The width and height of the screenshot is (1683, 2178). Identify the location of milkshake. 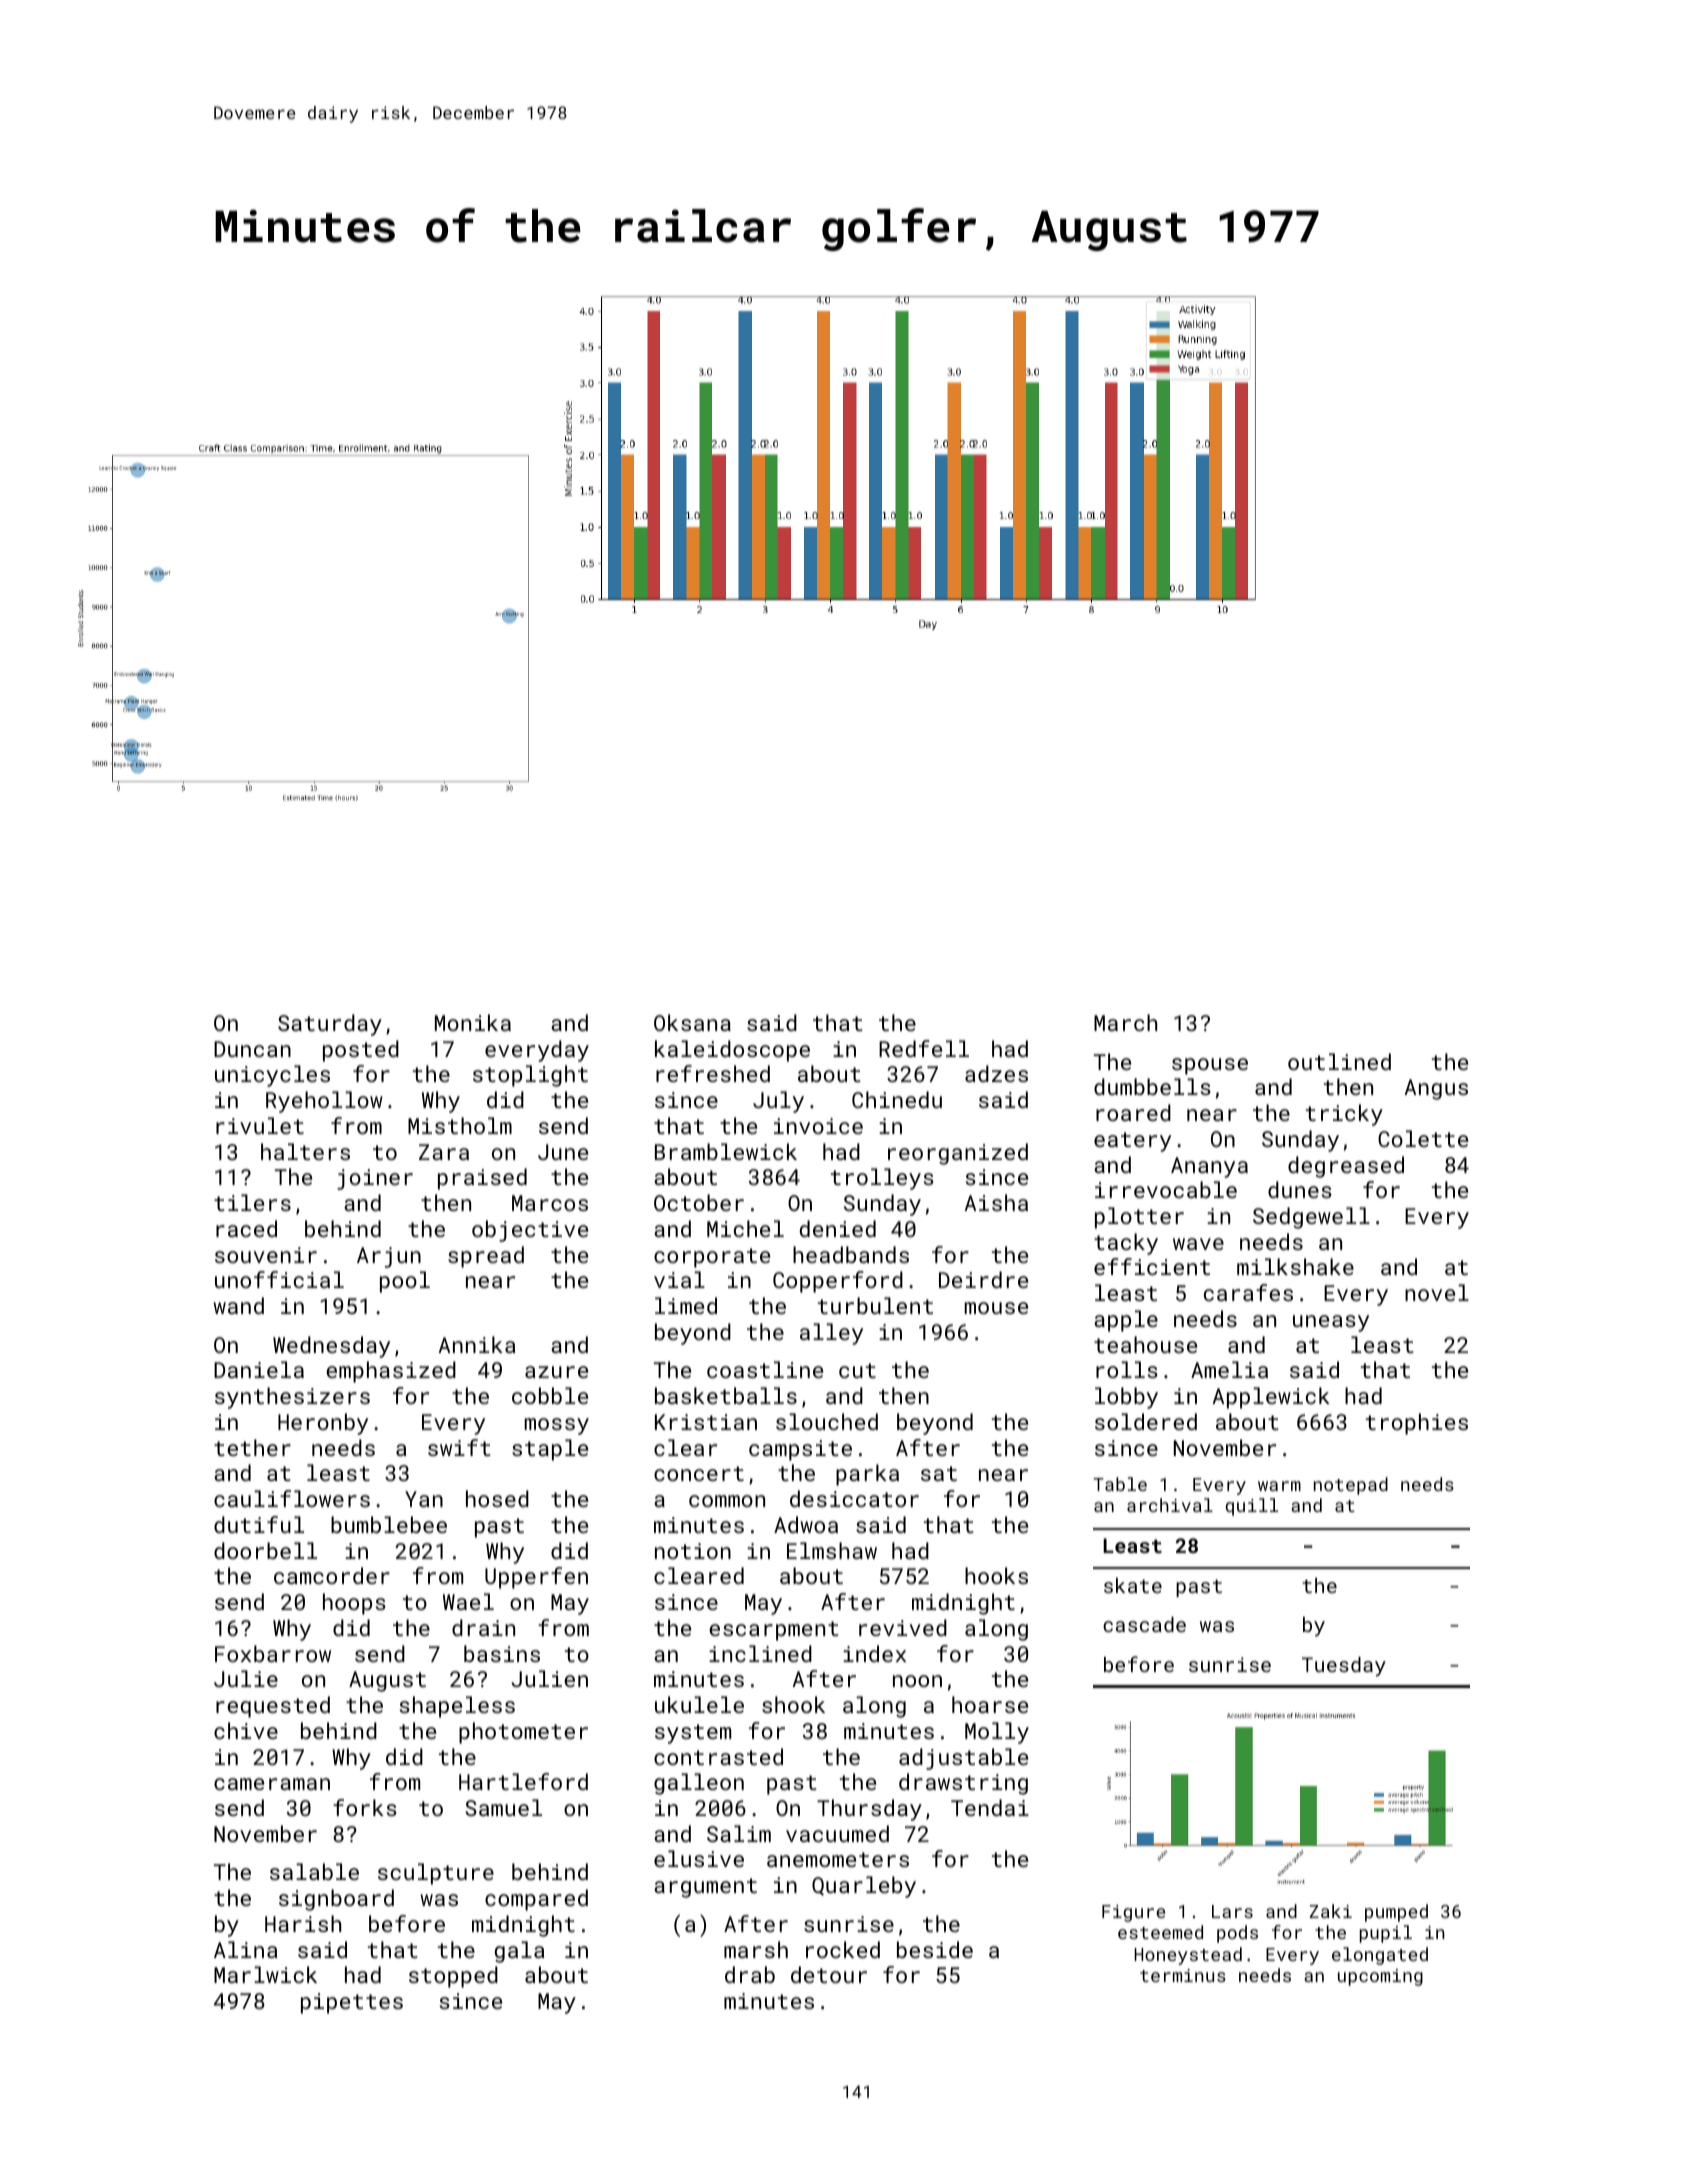
(1295, 1266).
